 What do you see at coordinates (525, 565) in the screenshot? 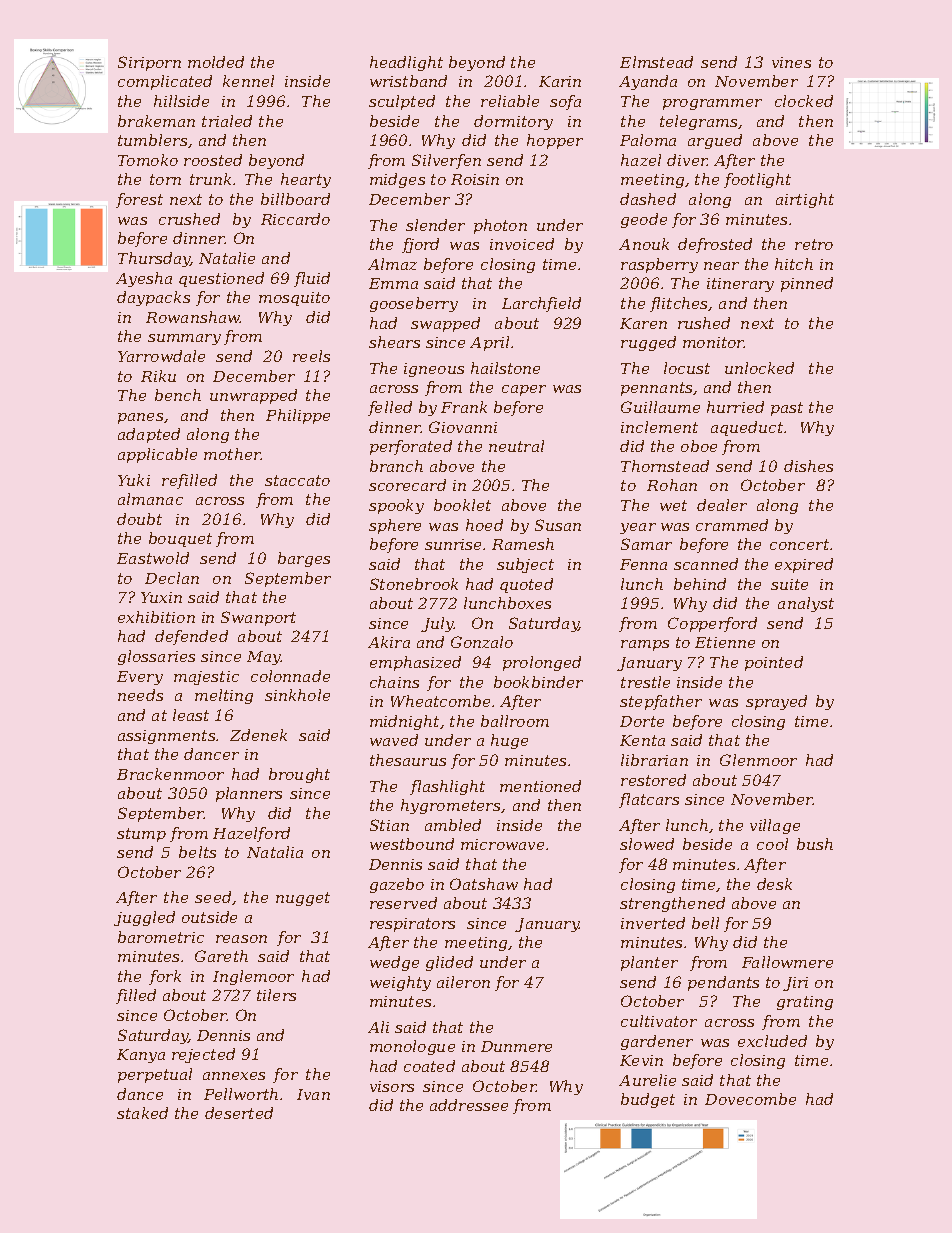
I see `subject` at bounding box center [525, 565].
